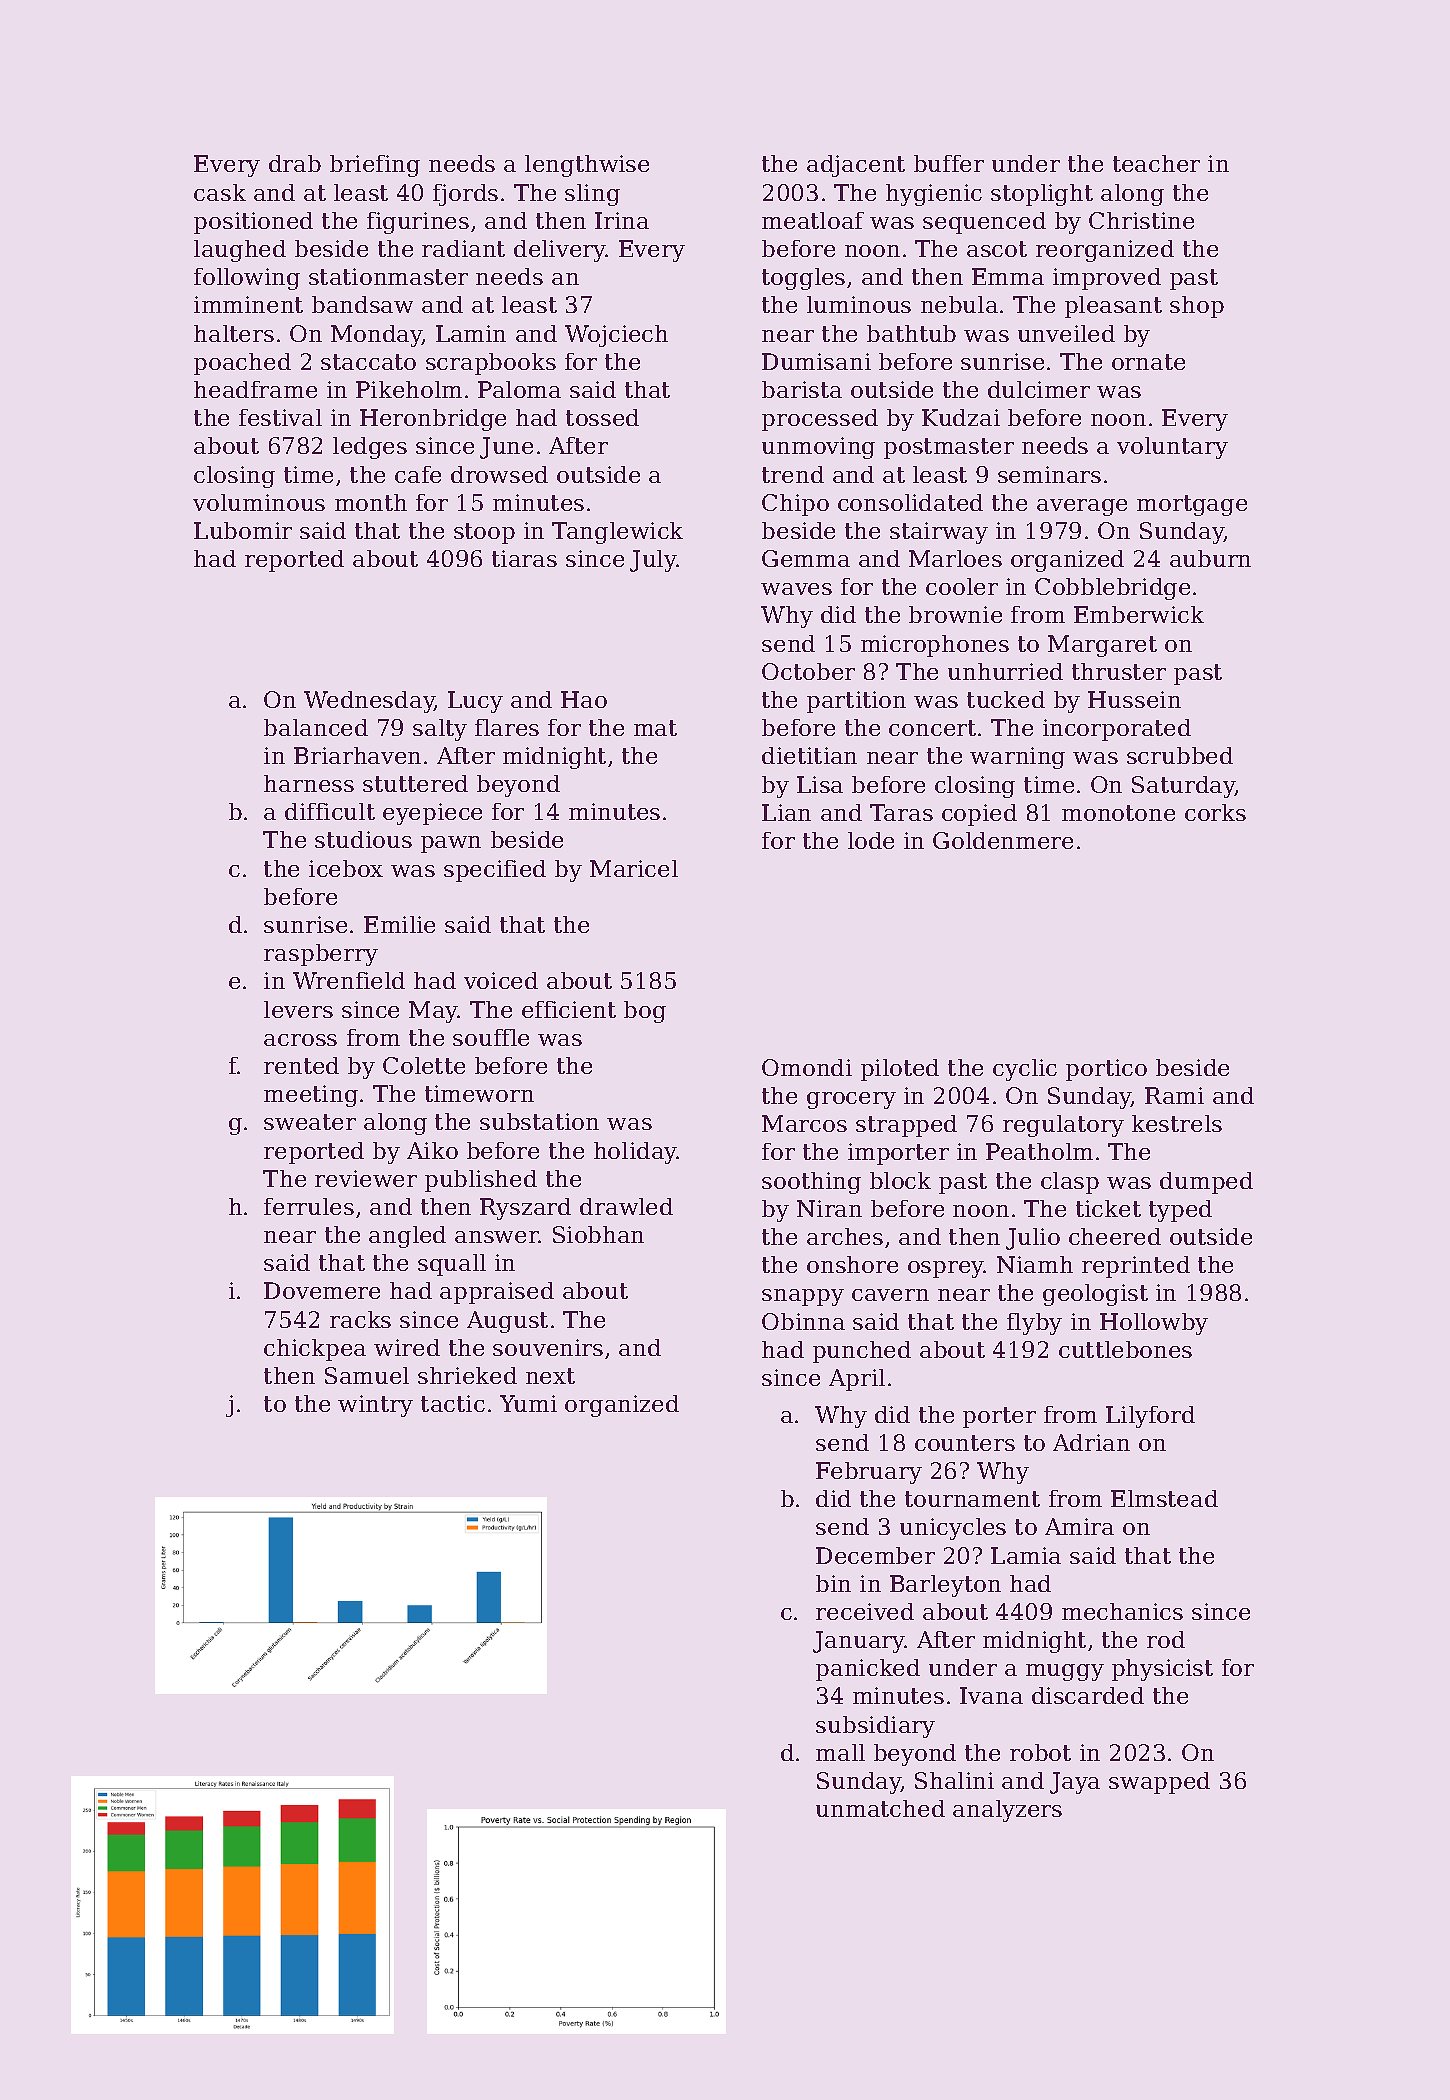 The width and height of the screenshot is (1450, 2100). I want to click on received, so click(865, 1611).
